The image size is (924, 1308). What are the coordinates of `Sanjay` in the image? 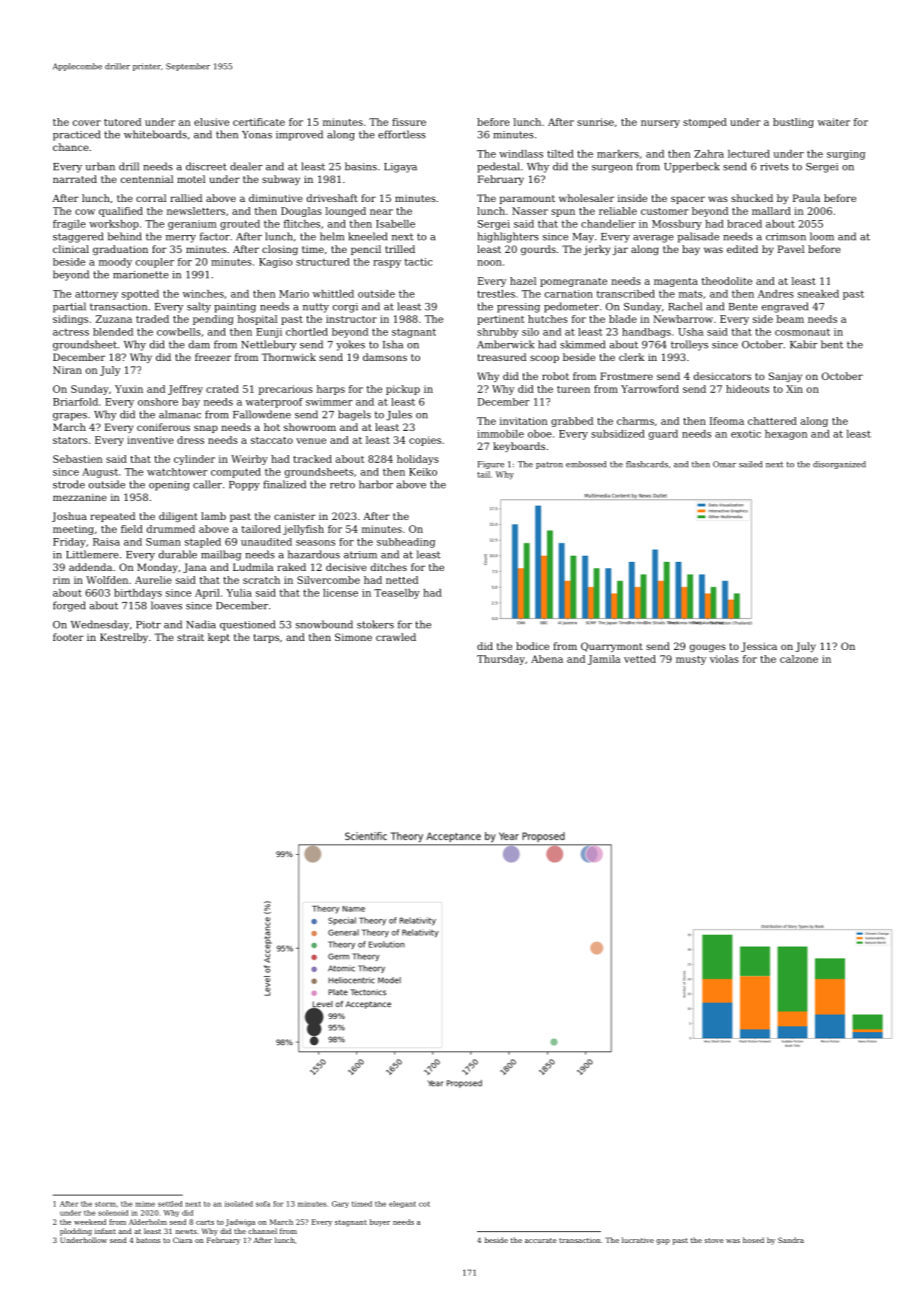 It's located at (785, 377).
